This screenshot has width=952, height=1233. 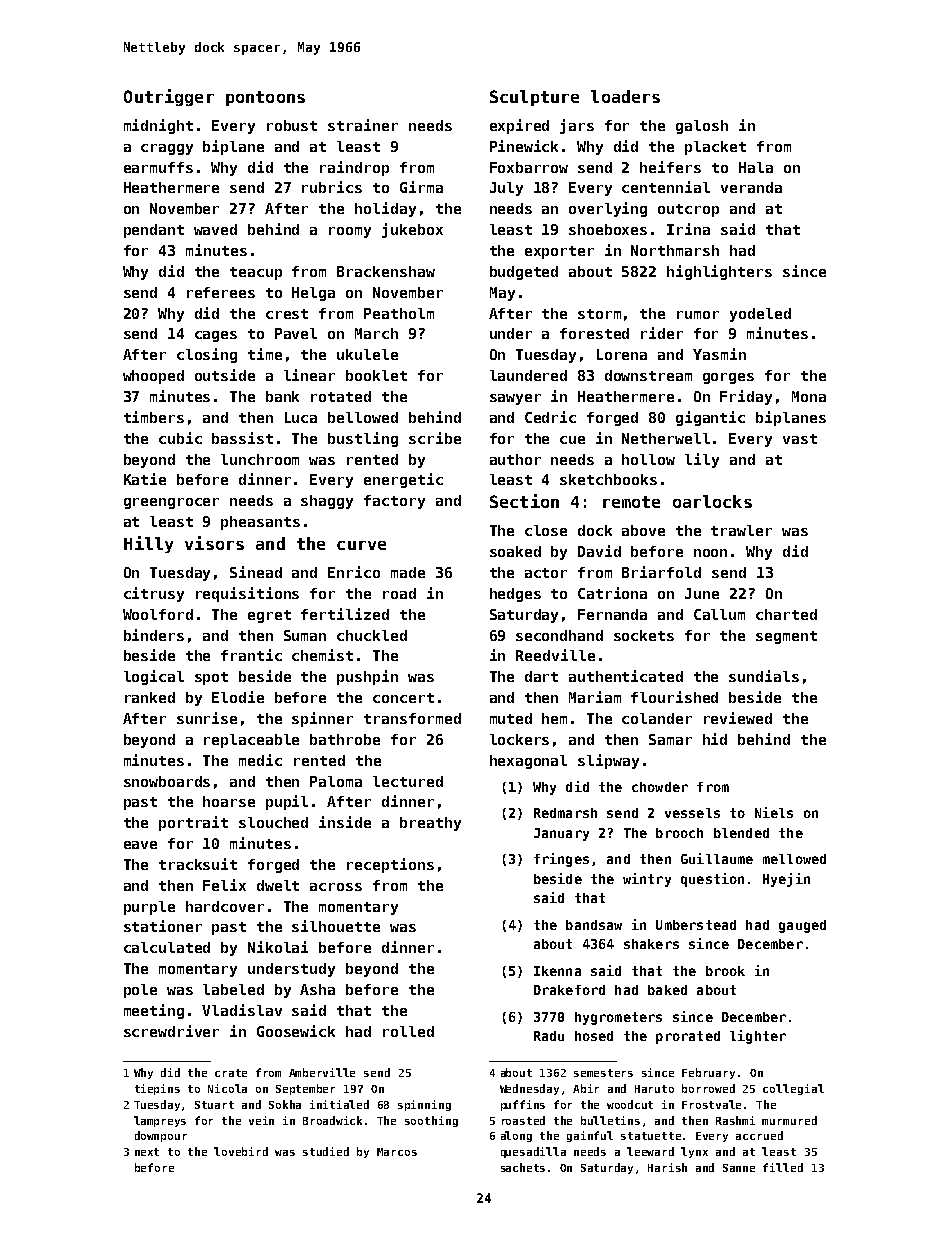 What do you see at coordinates (372, 635) in the screenshot?
I see `chuckled` at bounding box center [372, 635].
